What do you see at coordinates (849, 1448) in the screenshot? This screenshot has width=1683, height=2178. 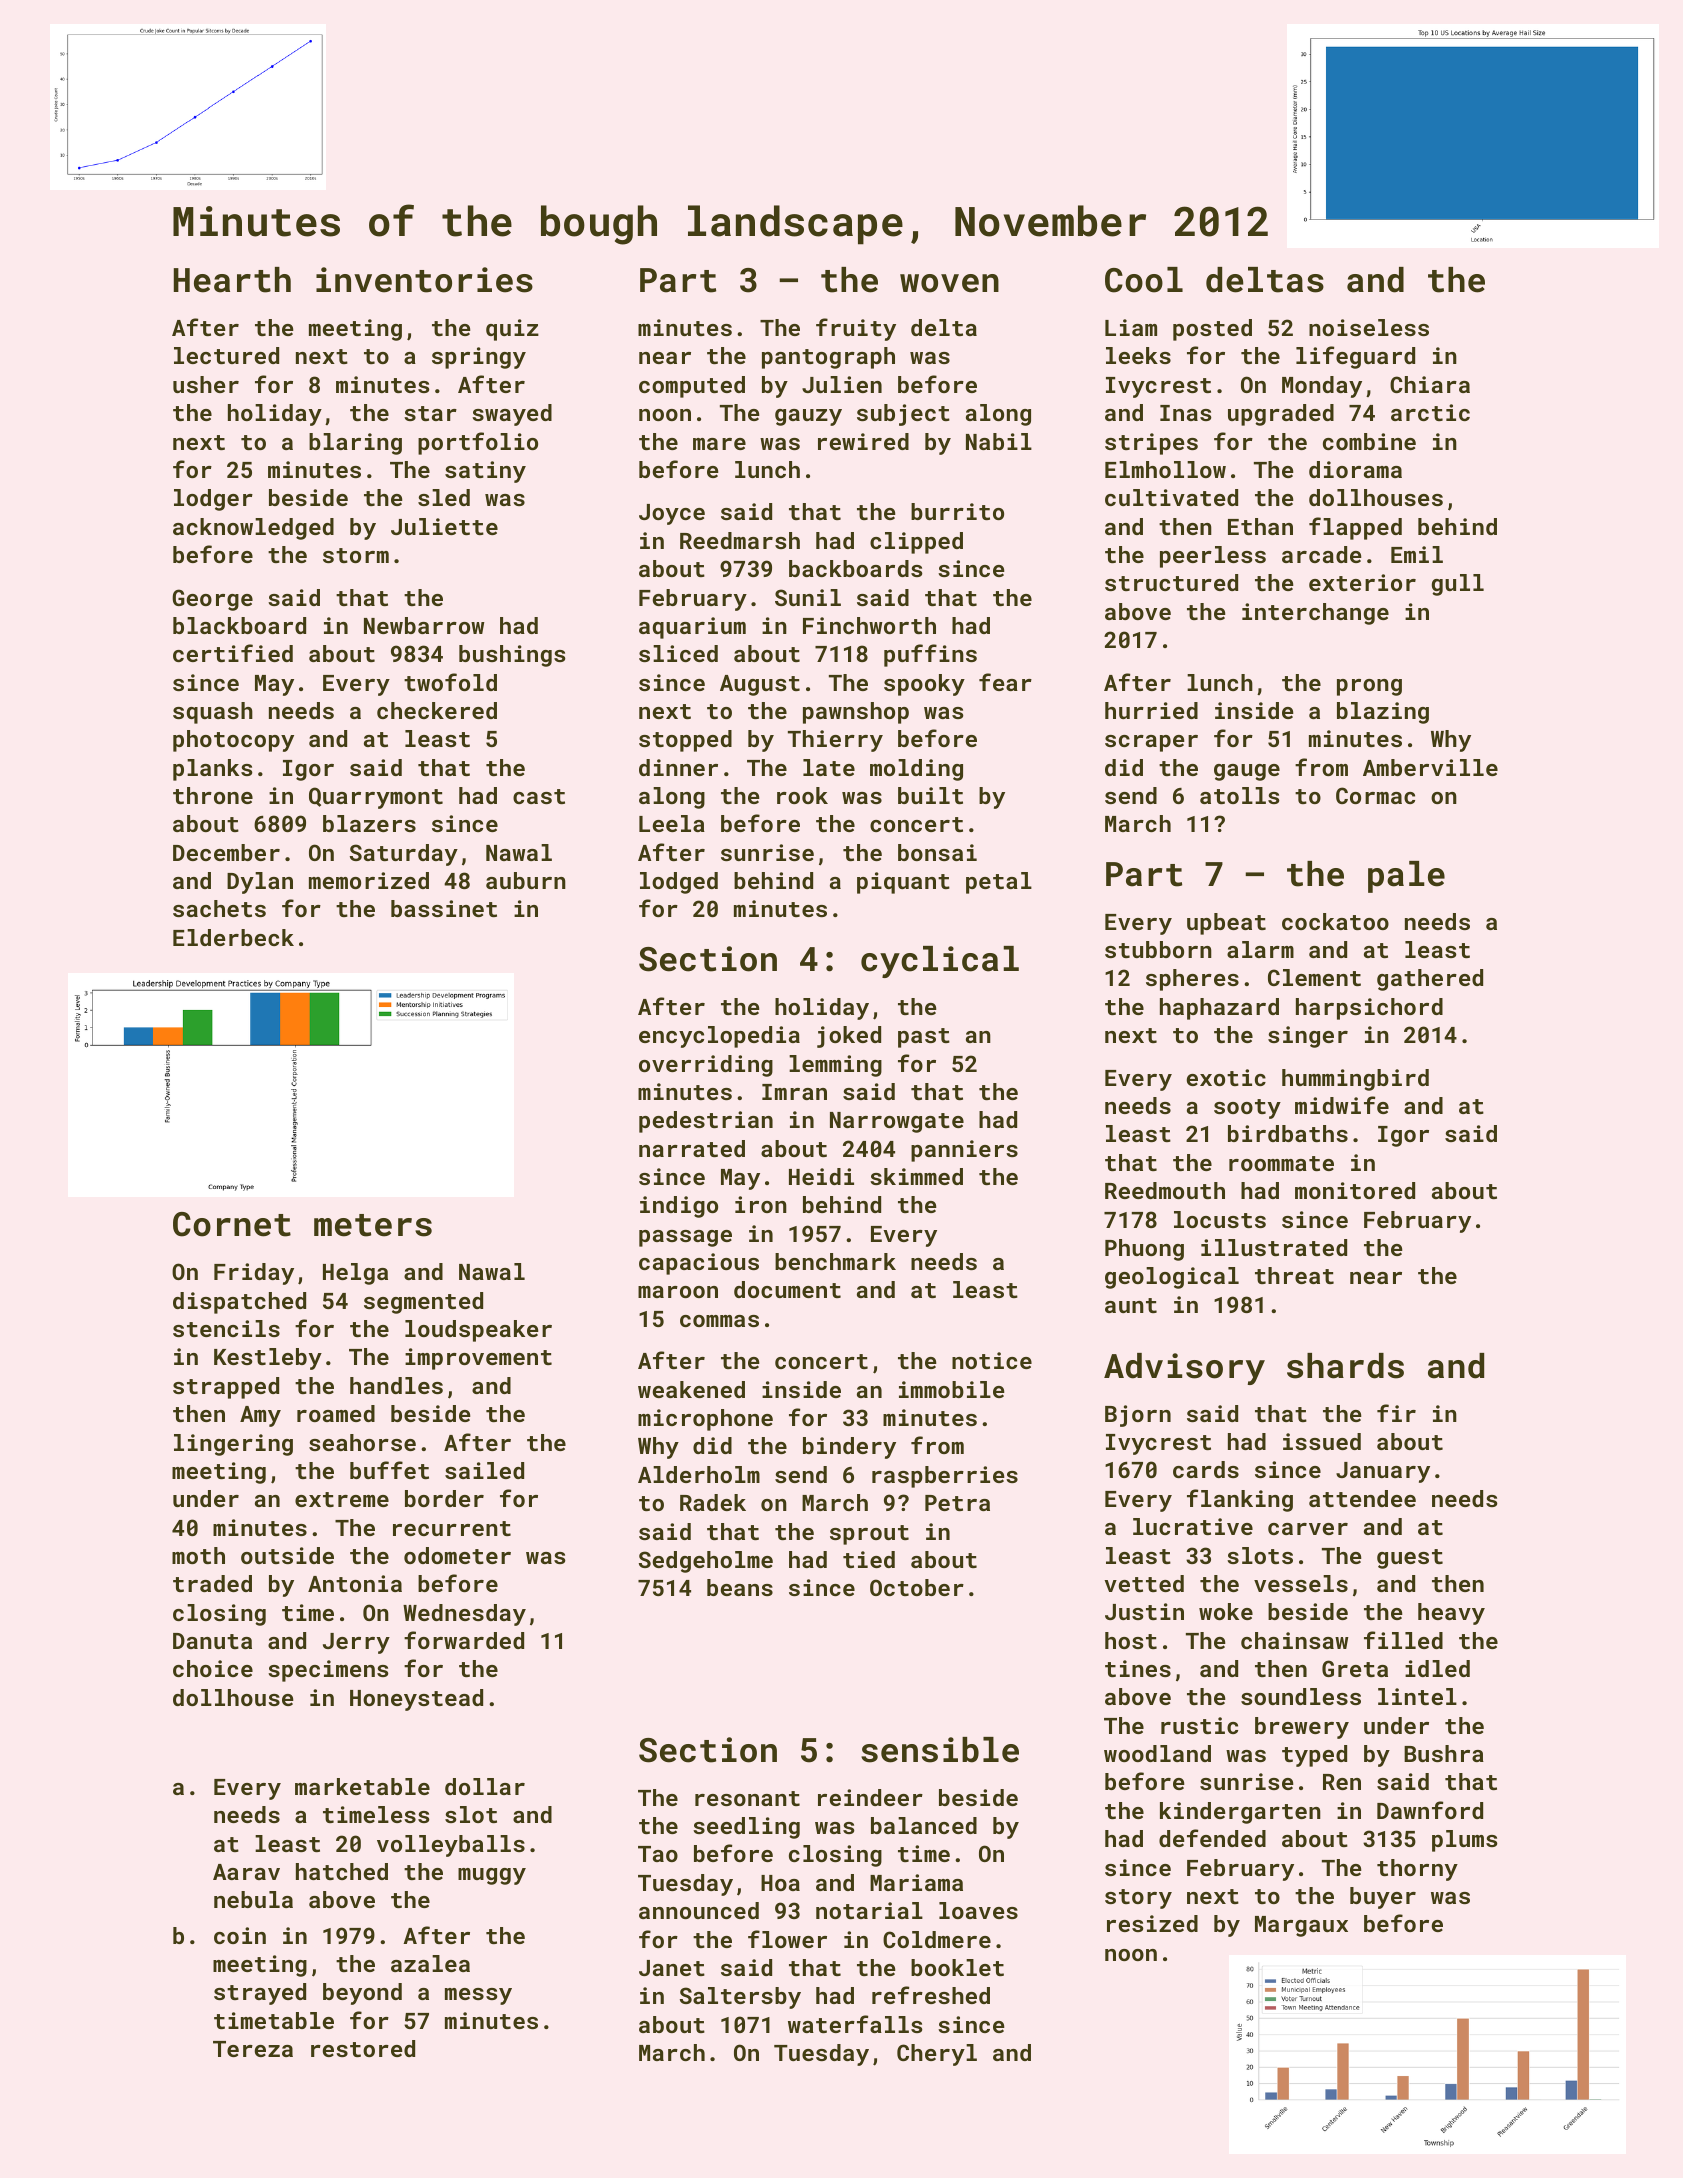 I see `bindery` at bounding box center [849, 1448].
